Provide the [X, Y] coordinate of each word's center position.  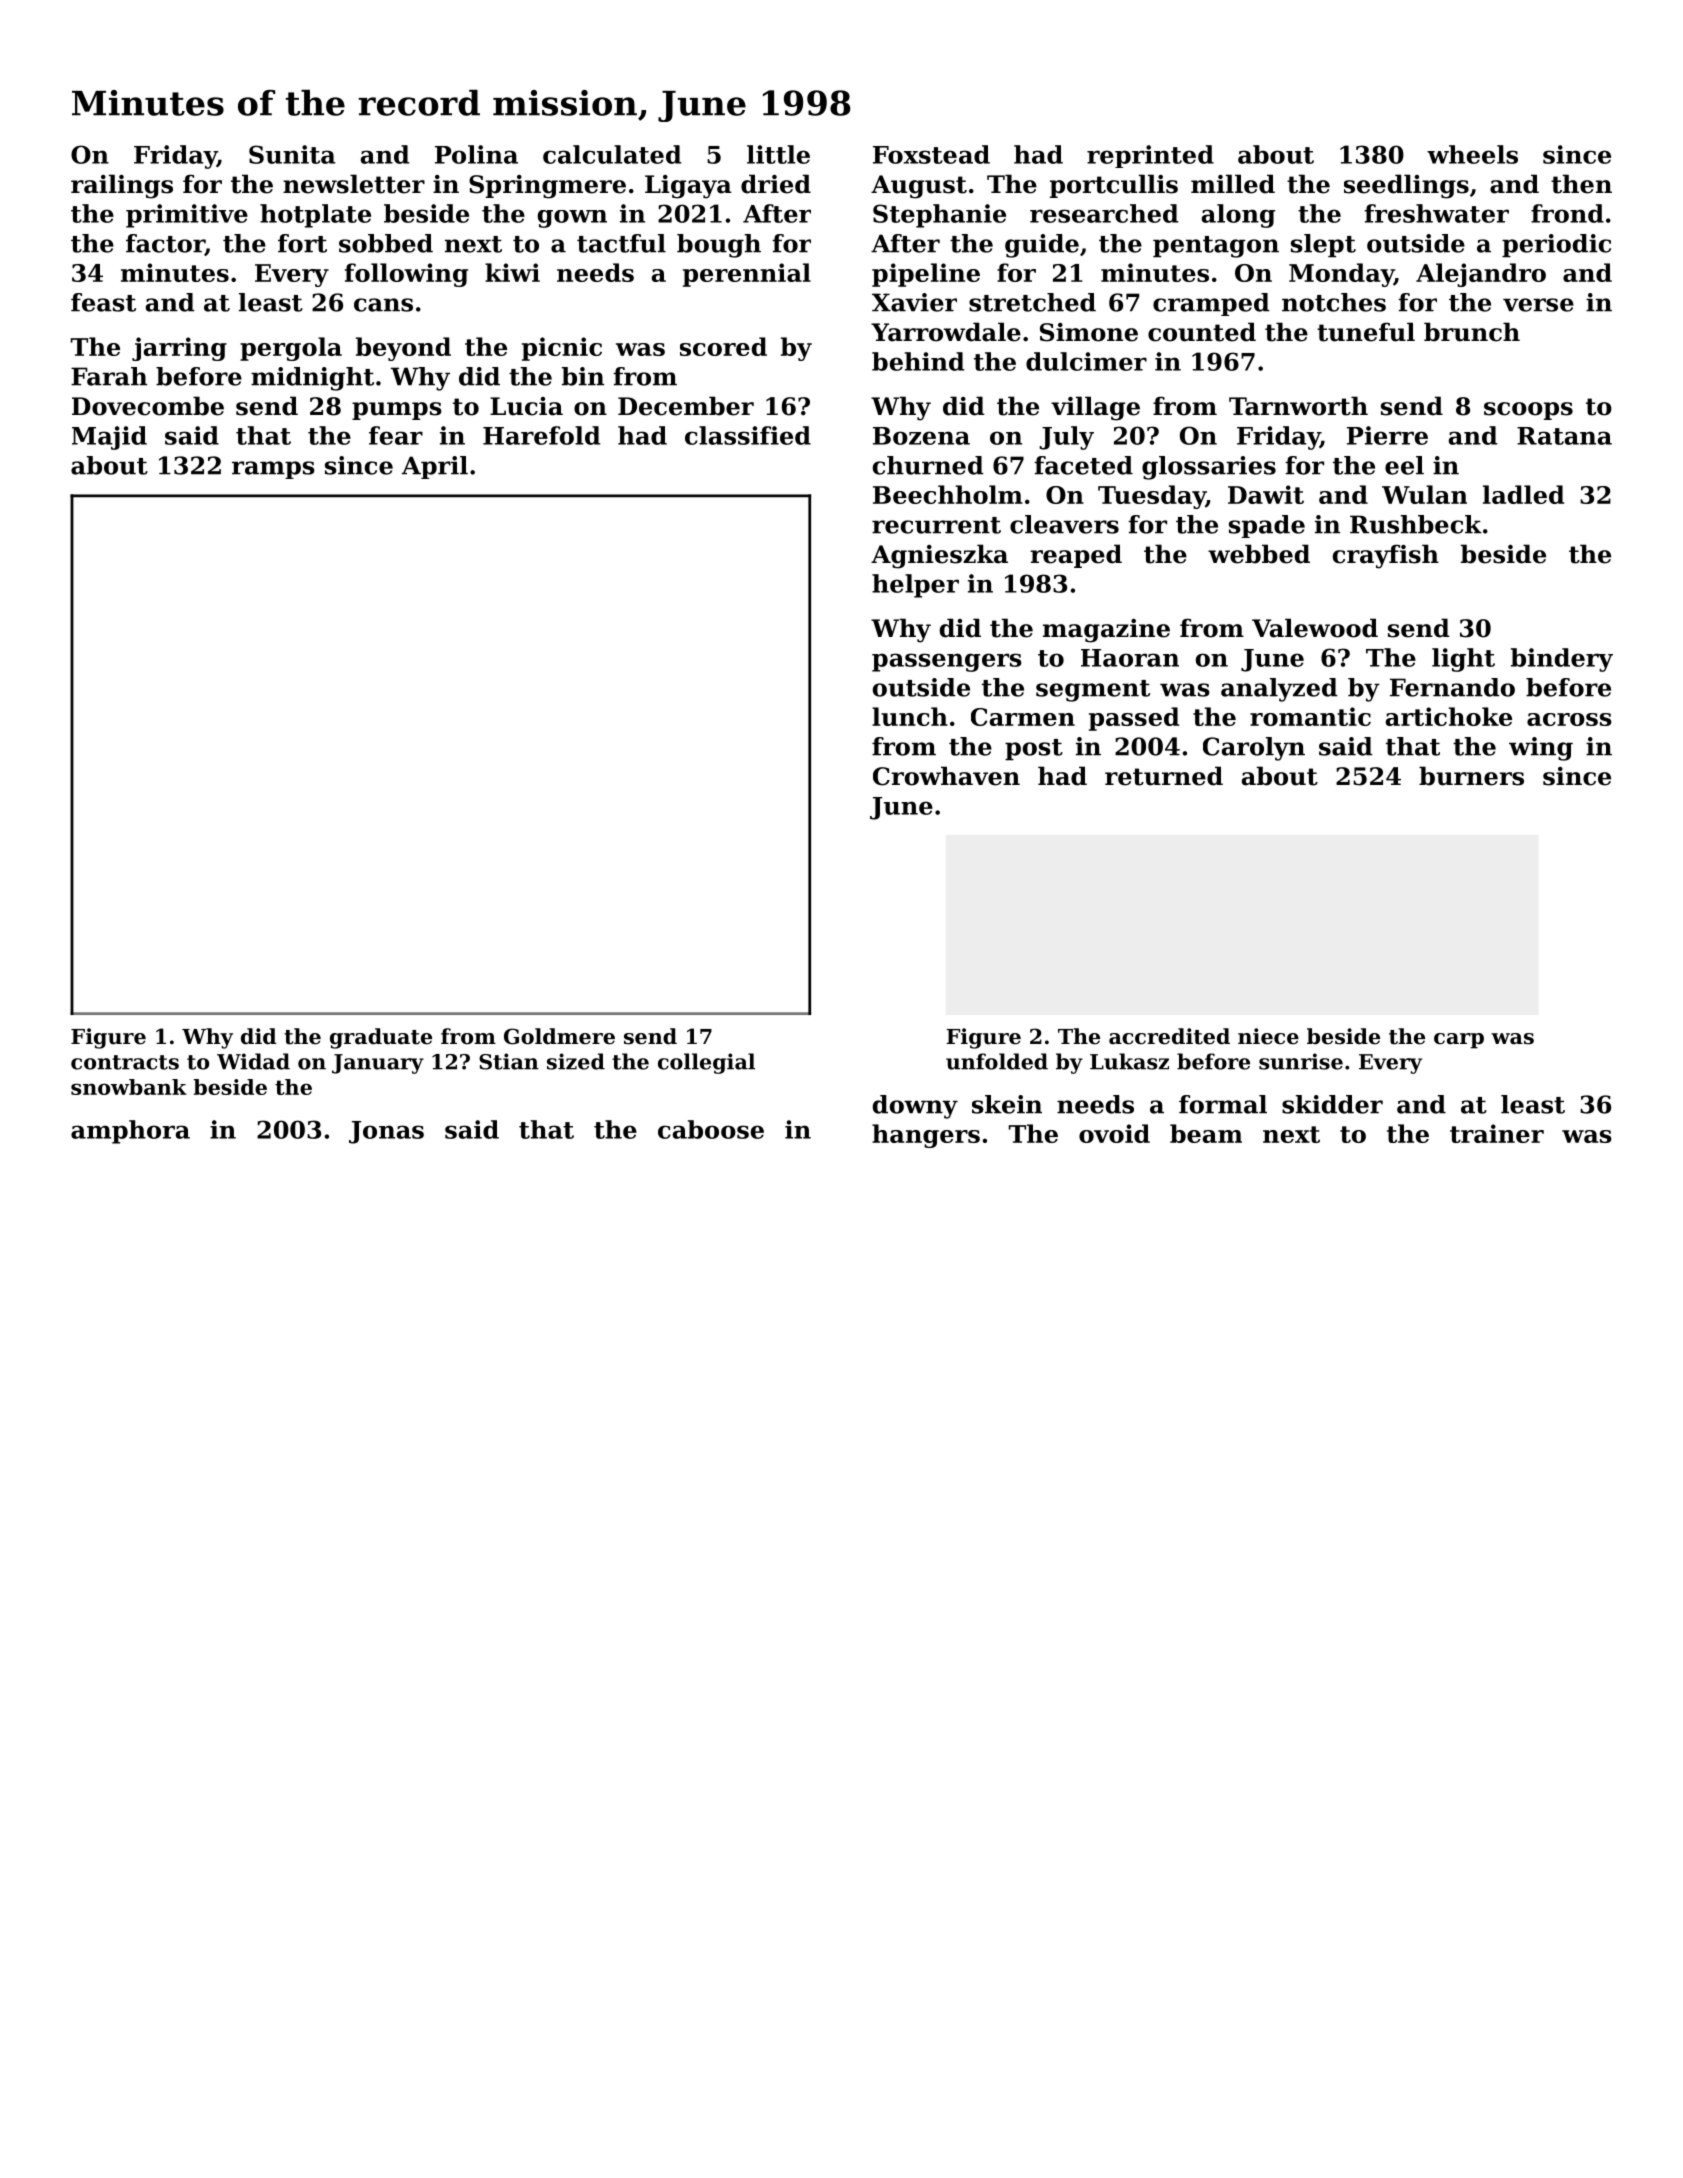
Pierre [1387, 435]
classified [748, 435]
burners [1471, 776]
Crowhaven [946, 776]
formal [1223, 1104]
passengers [947, 662]
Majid [109, 438]
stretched [1032, 302]
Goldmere [559, 1036]
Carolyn [1254, 749]
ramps [273, 470]
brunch [1472, 332]
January [378, 1064]
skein [1007, 1104]
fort [302, 243]
